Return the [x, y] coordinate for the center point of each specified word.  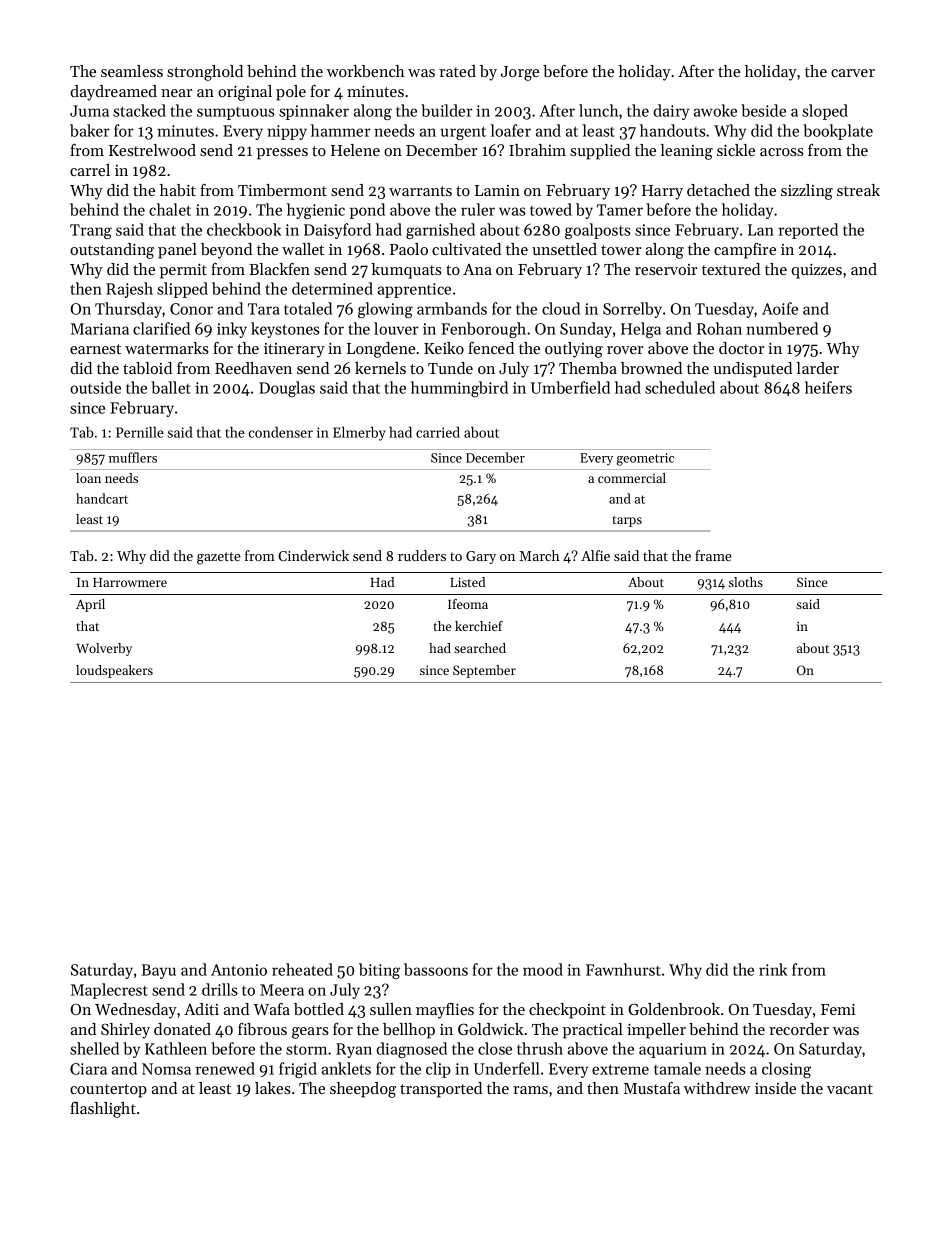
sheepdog [363, 1090]
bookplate [838, 132]
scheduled [680, 387]
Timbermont [282, 190]
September [484, 671]
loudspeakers [114, 671]
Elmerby [359, 433]
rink [773, 969]
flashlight [103, 1110]
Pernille [140, 432]
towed [551, 209]
